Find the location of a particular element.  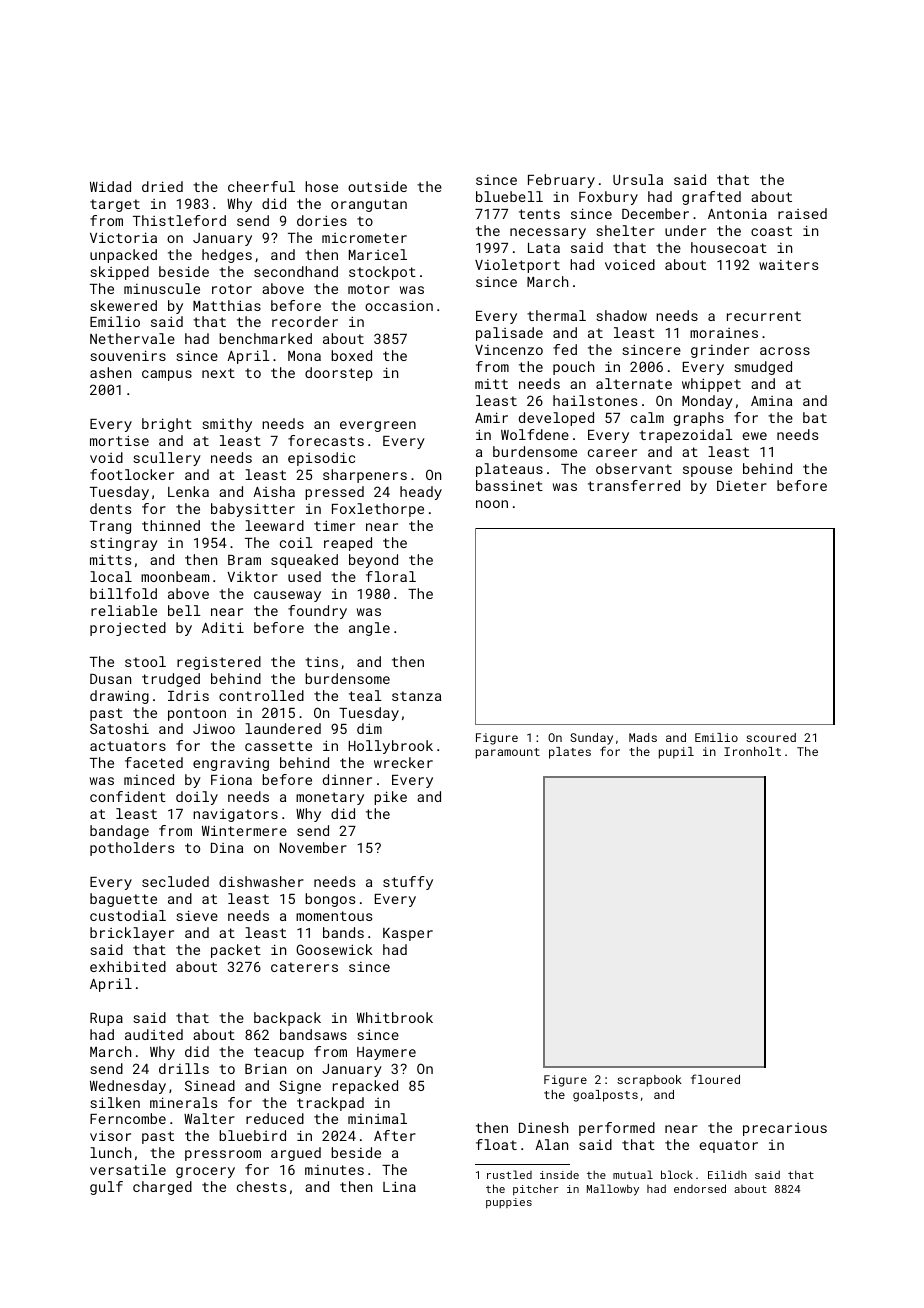

Alan is located at coordinates (551, 1144).
